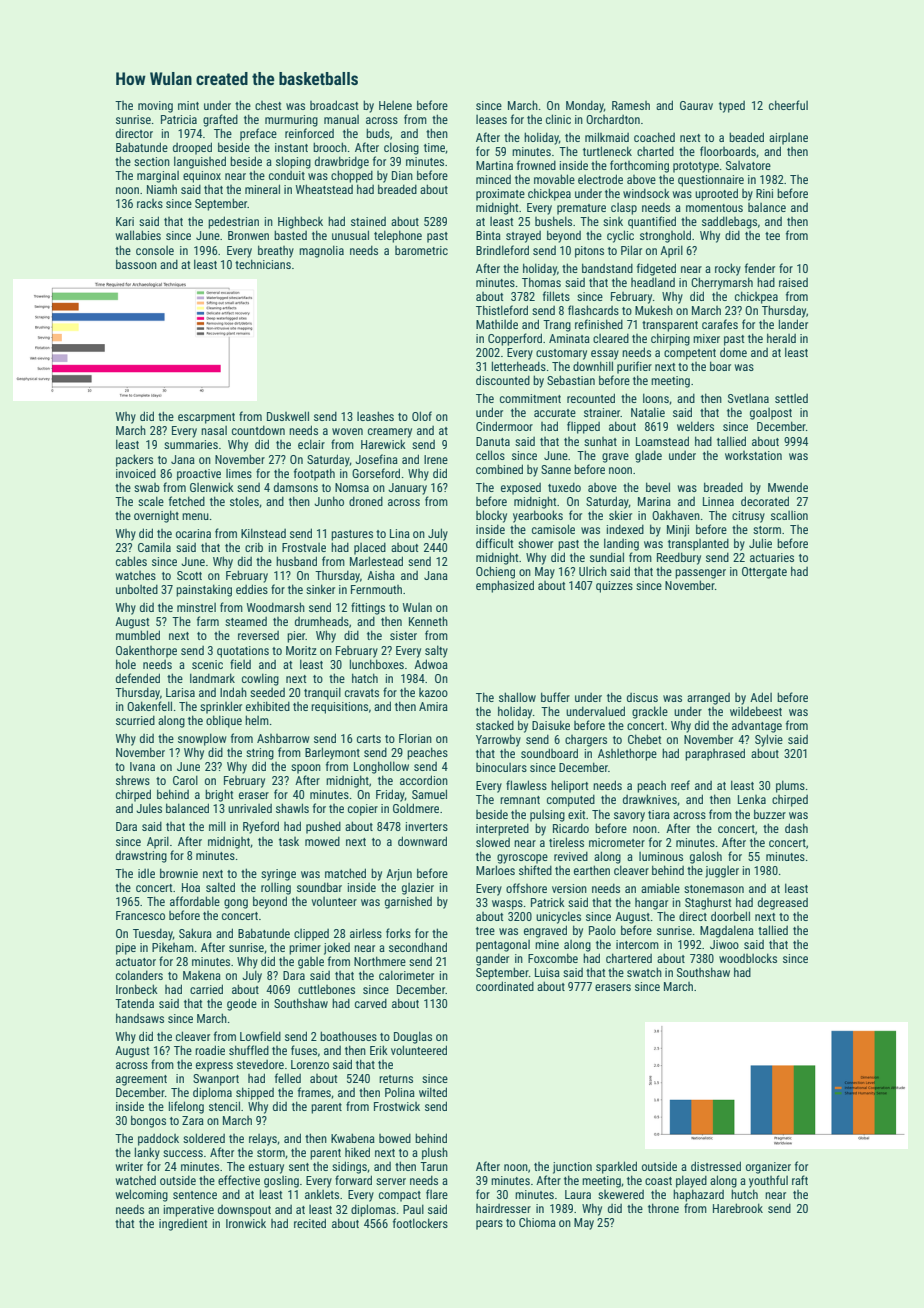 Image resolution: width=924 pixels, height=1308 pixels. I want to click on leashes, so click(375, 416).
